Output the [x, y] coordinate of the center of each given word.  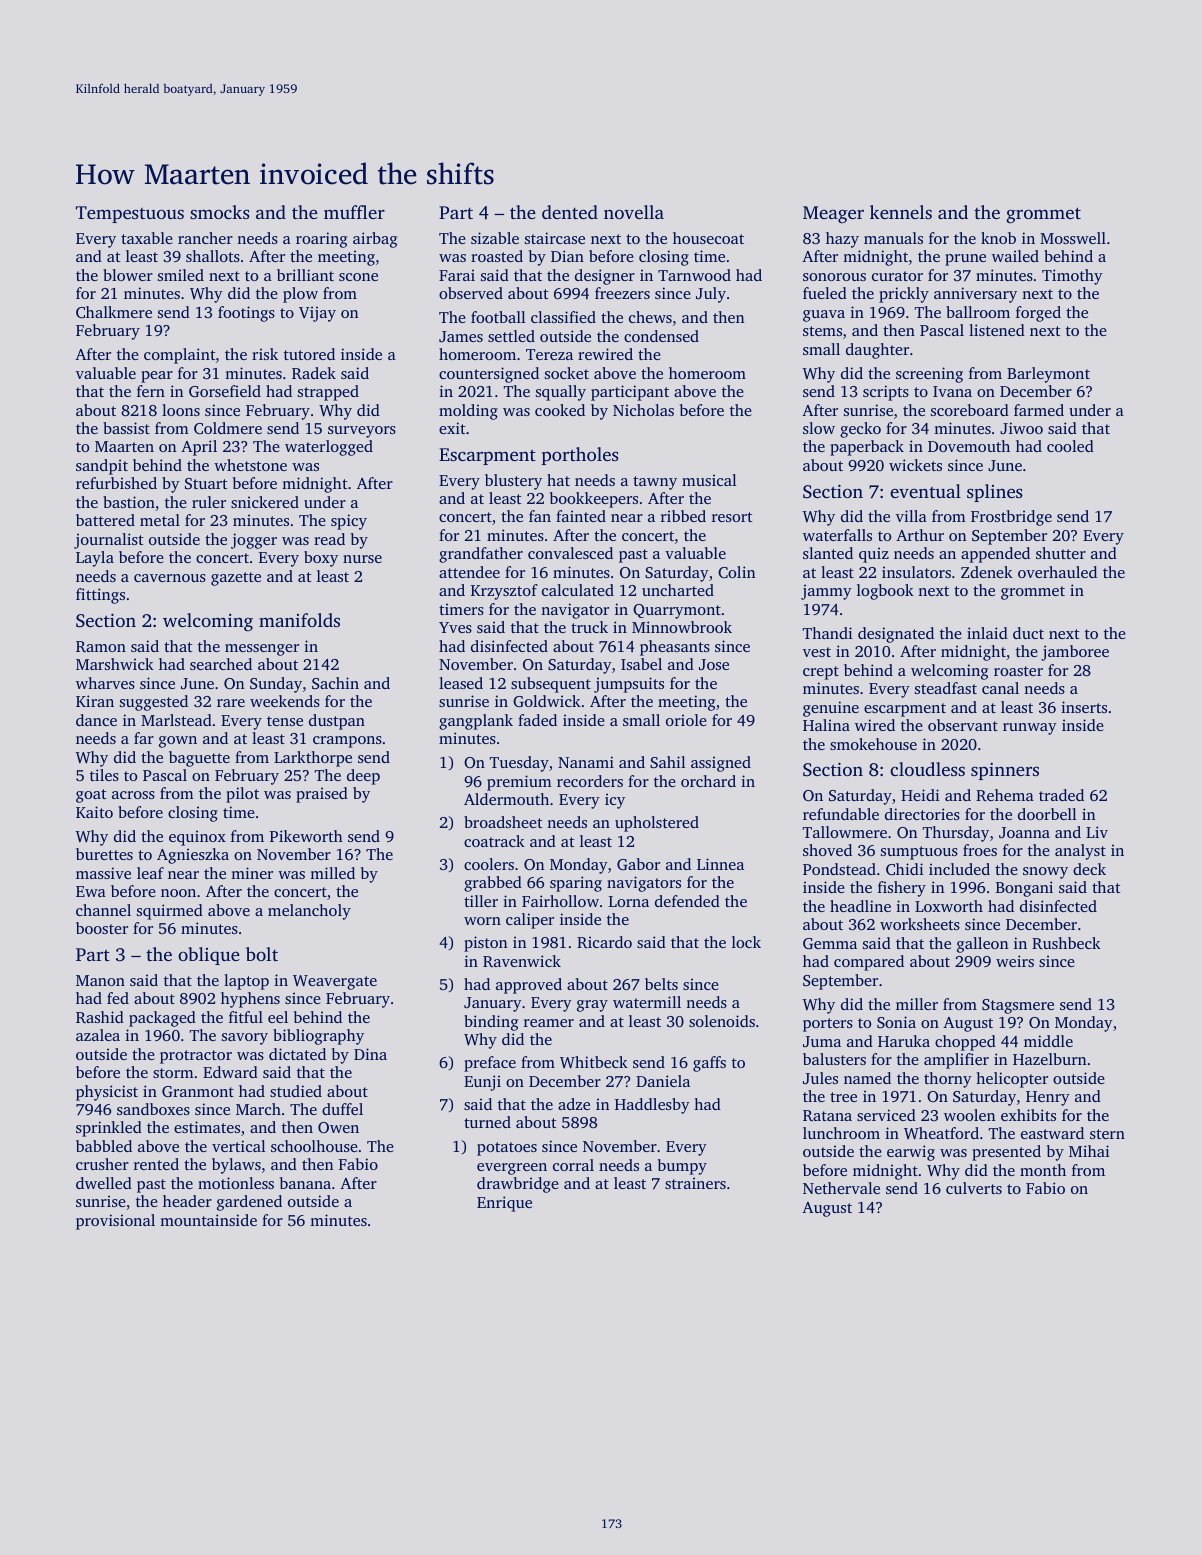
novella [634, 212]
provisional [115, 1222]
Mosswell [1073, 238]
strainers [695, 1183]
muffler [354, 212]
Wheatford [941, 1133]
